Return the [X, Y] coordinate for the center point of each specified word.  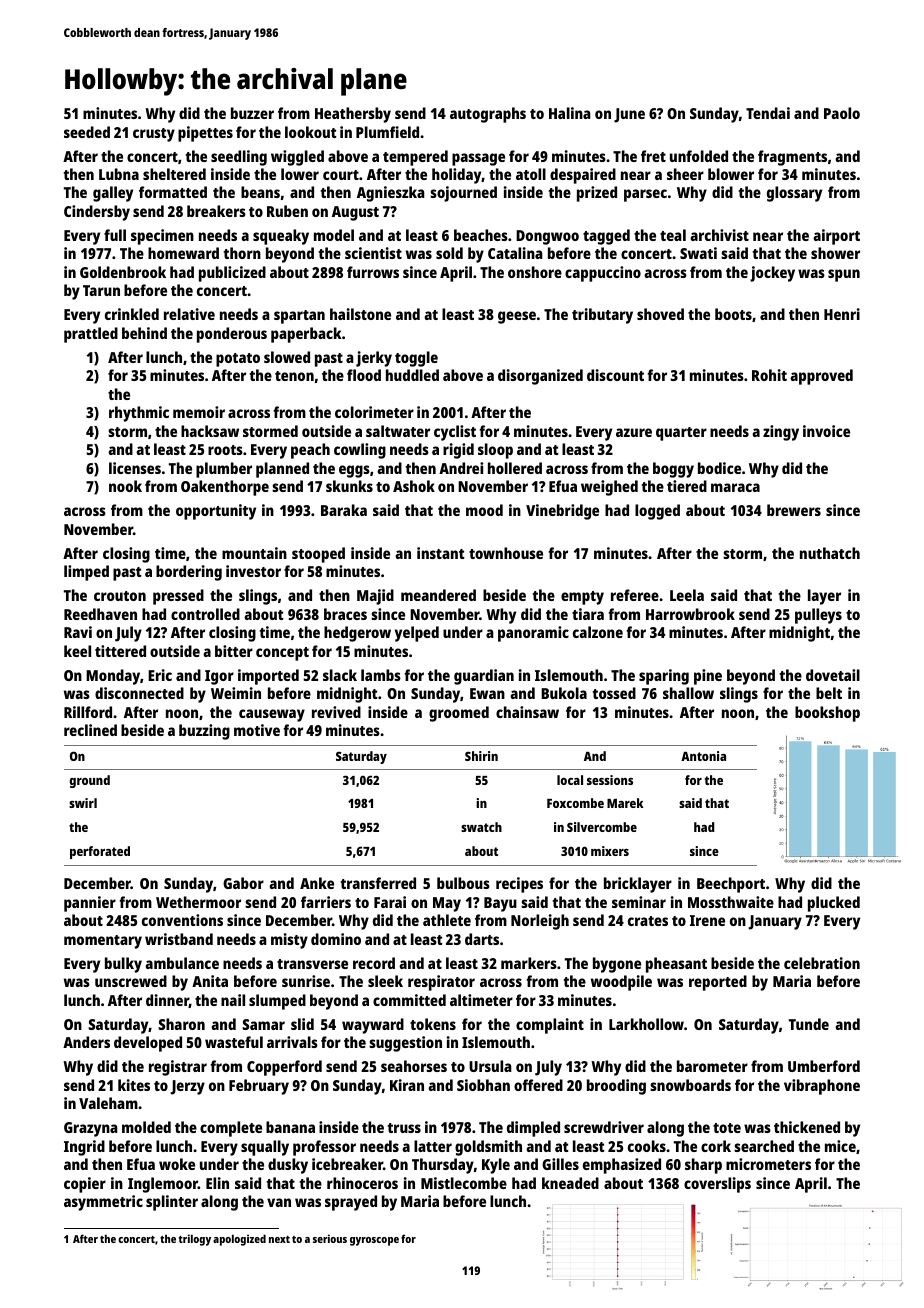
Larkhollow [646, 1024]
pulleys [818, 616]
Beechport [731, 885]
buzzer [252, 113]
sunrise [306, 981]
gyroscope [374, 1241]
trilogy [195, 1240]
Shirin [481, 756]
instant [441, 553]
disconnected [139, 693]
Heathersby [353, 115]
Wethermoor [198, 902]
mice [840, 1146]
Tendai [768, 113]
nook [125, 486]
